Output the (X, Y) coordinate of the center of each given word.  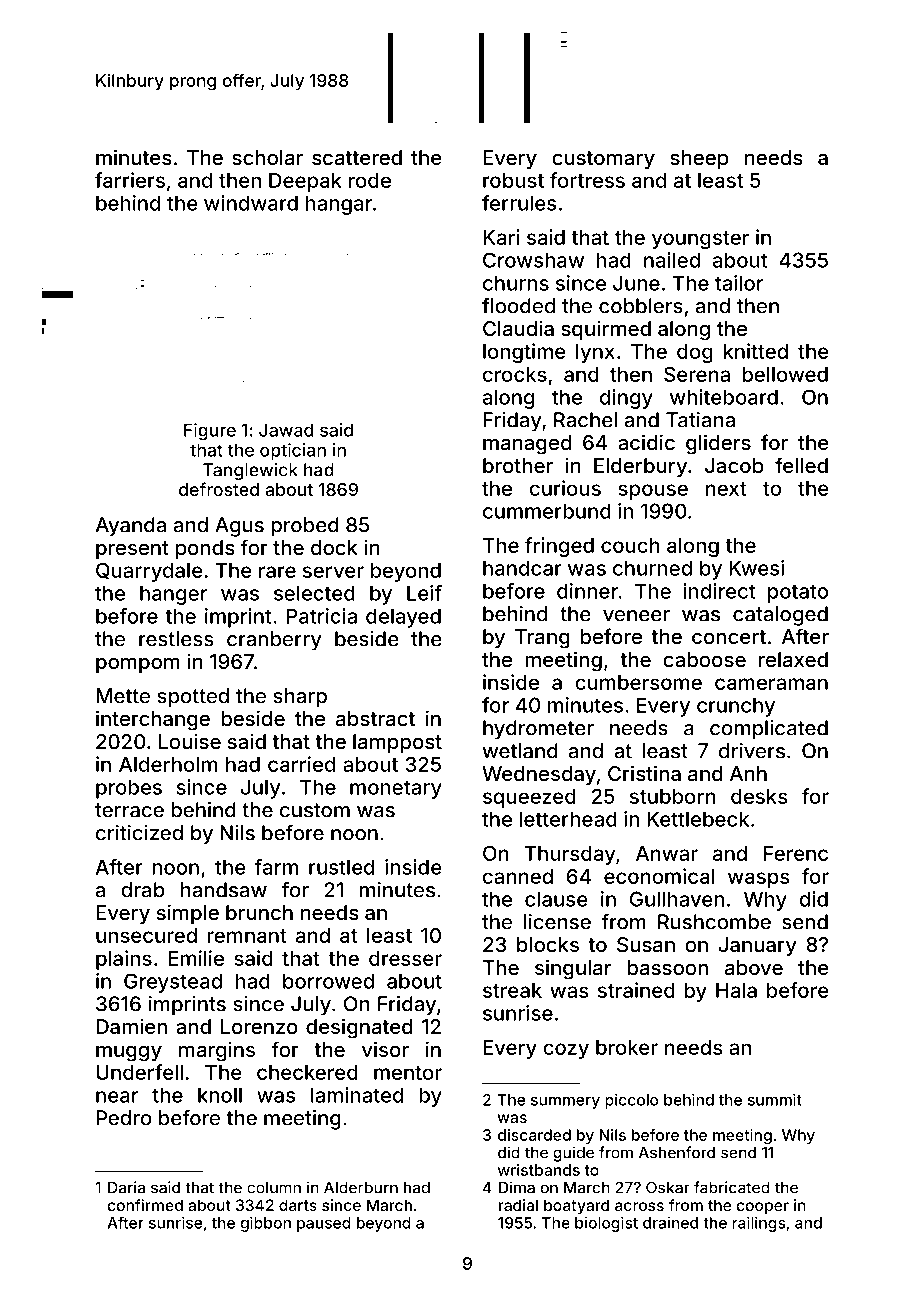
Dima (517, 1187)
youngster (700, 240)
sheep (699, 159)
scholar (267, 157)
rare (277, 572)
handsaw (224, 890)
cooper (762, 1208)
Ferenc (796, 853)
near (117, 1097)
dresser (405, 958)
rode (370, 180)
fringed (559, 547)
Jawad (286, 430)
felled (801, 465)
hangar (339, 205)
